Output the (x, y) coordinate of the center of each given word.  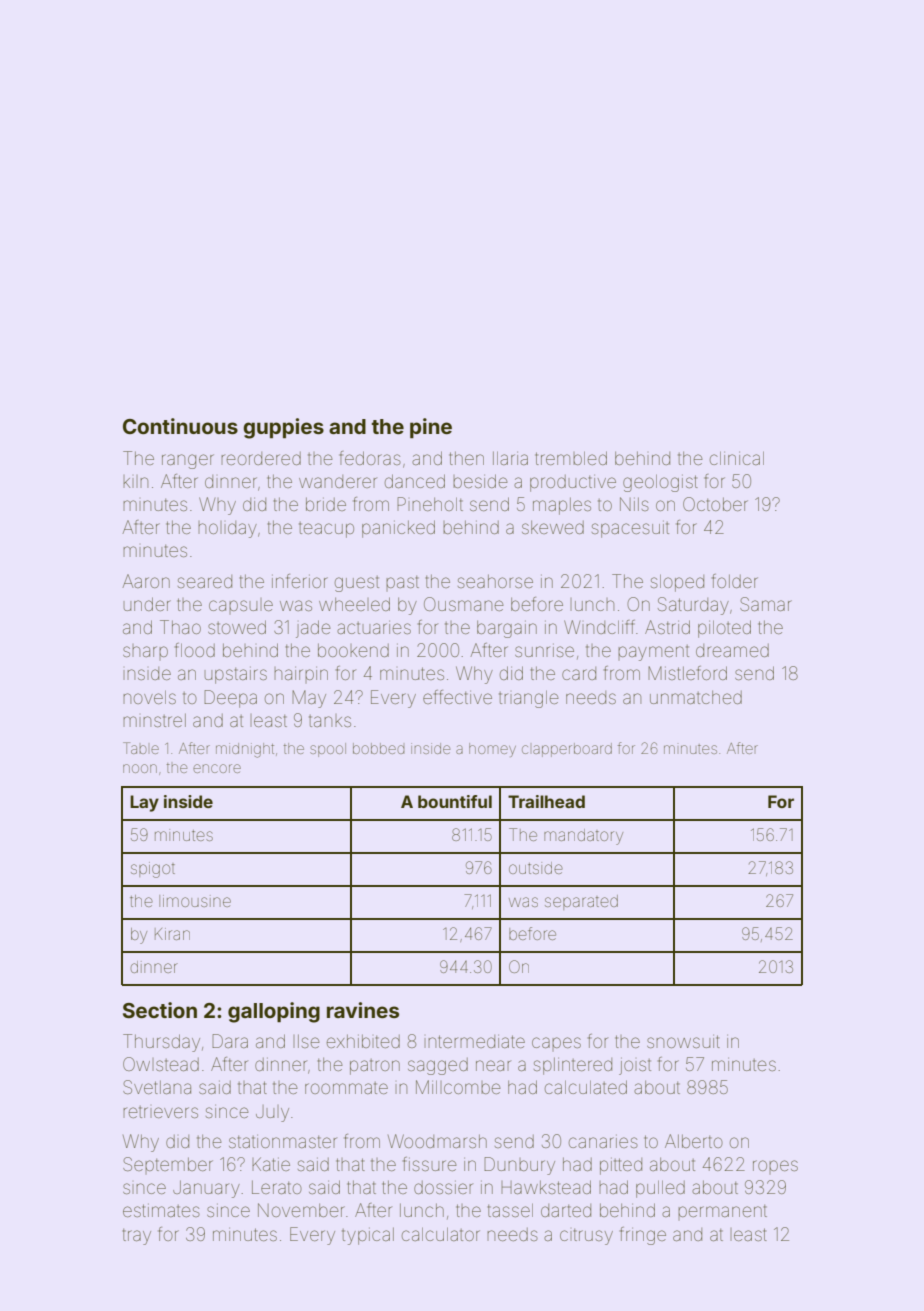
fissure (430, 1164)
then (466, 458)
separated (581, 902)
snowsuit (683, 1041)
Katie (271, 1164)
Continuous (180, 426)
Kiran (172, 934)
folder (735, 581)
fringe (643, 1236)
